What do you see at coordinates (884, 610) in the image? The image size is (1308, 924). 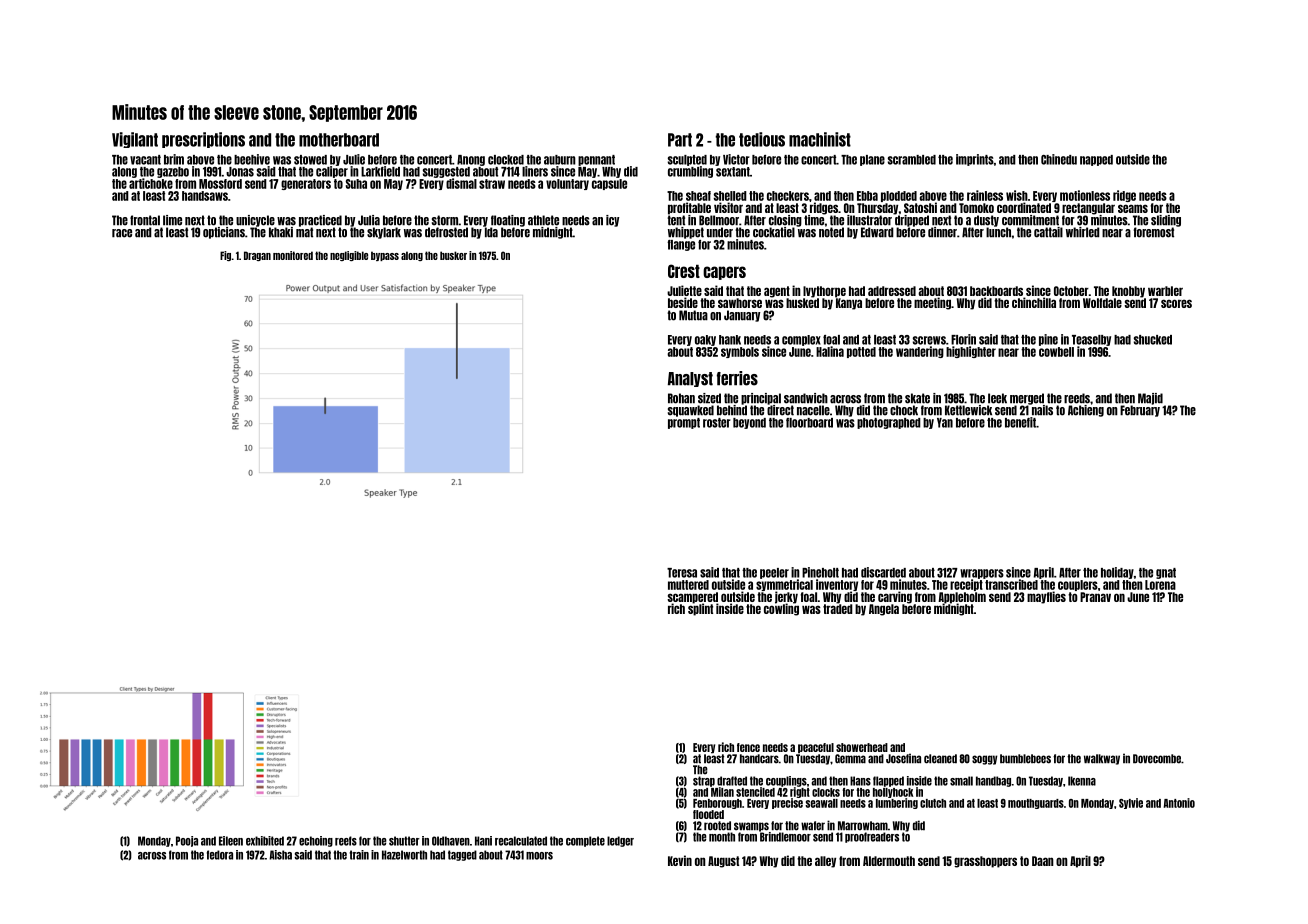 I see `Angela` at bounding box center [884, 610].
